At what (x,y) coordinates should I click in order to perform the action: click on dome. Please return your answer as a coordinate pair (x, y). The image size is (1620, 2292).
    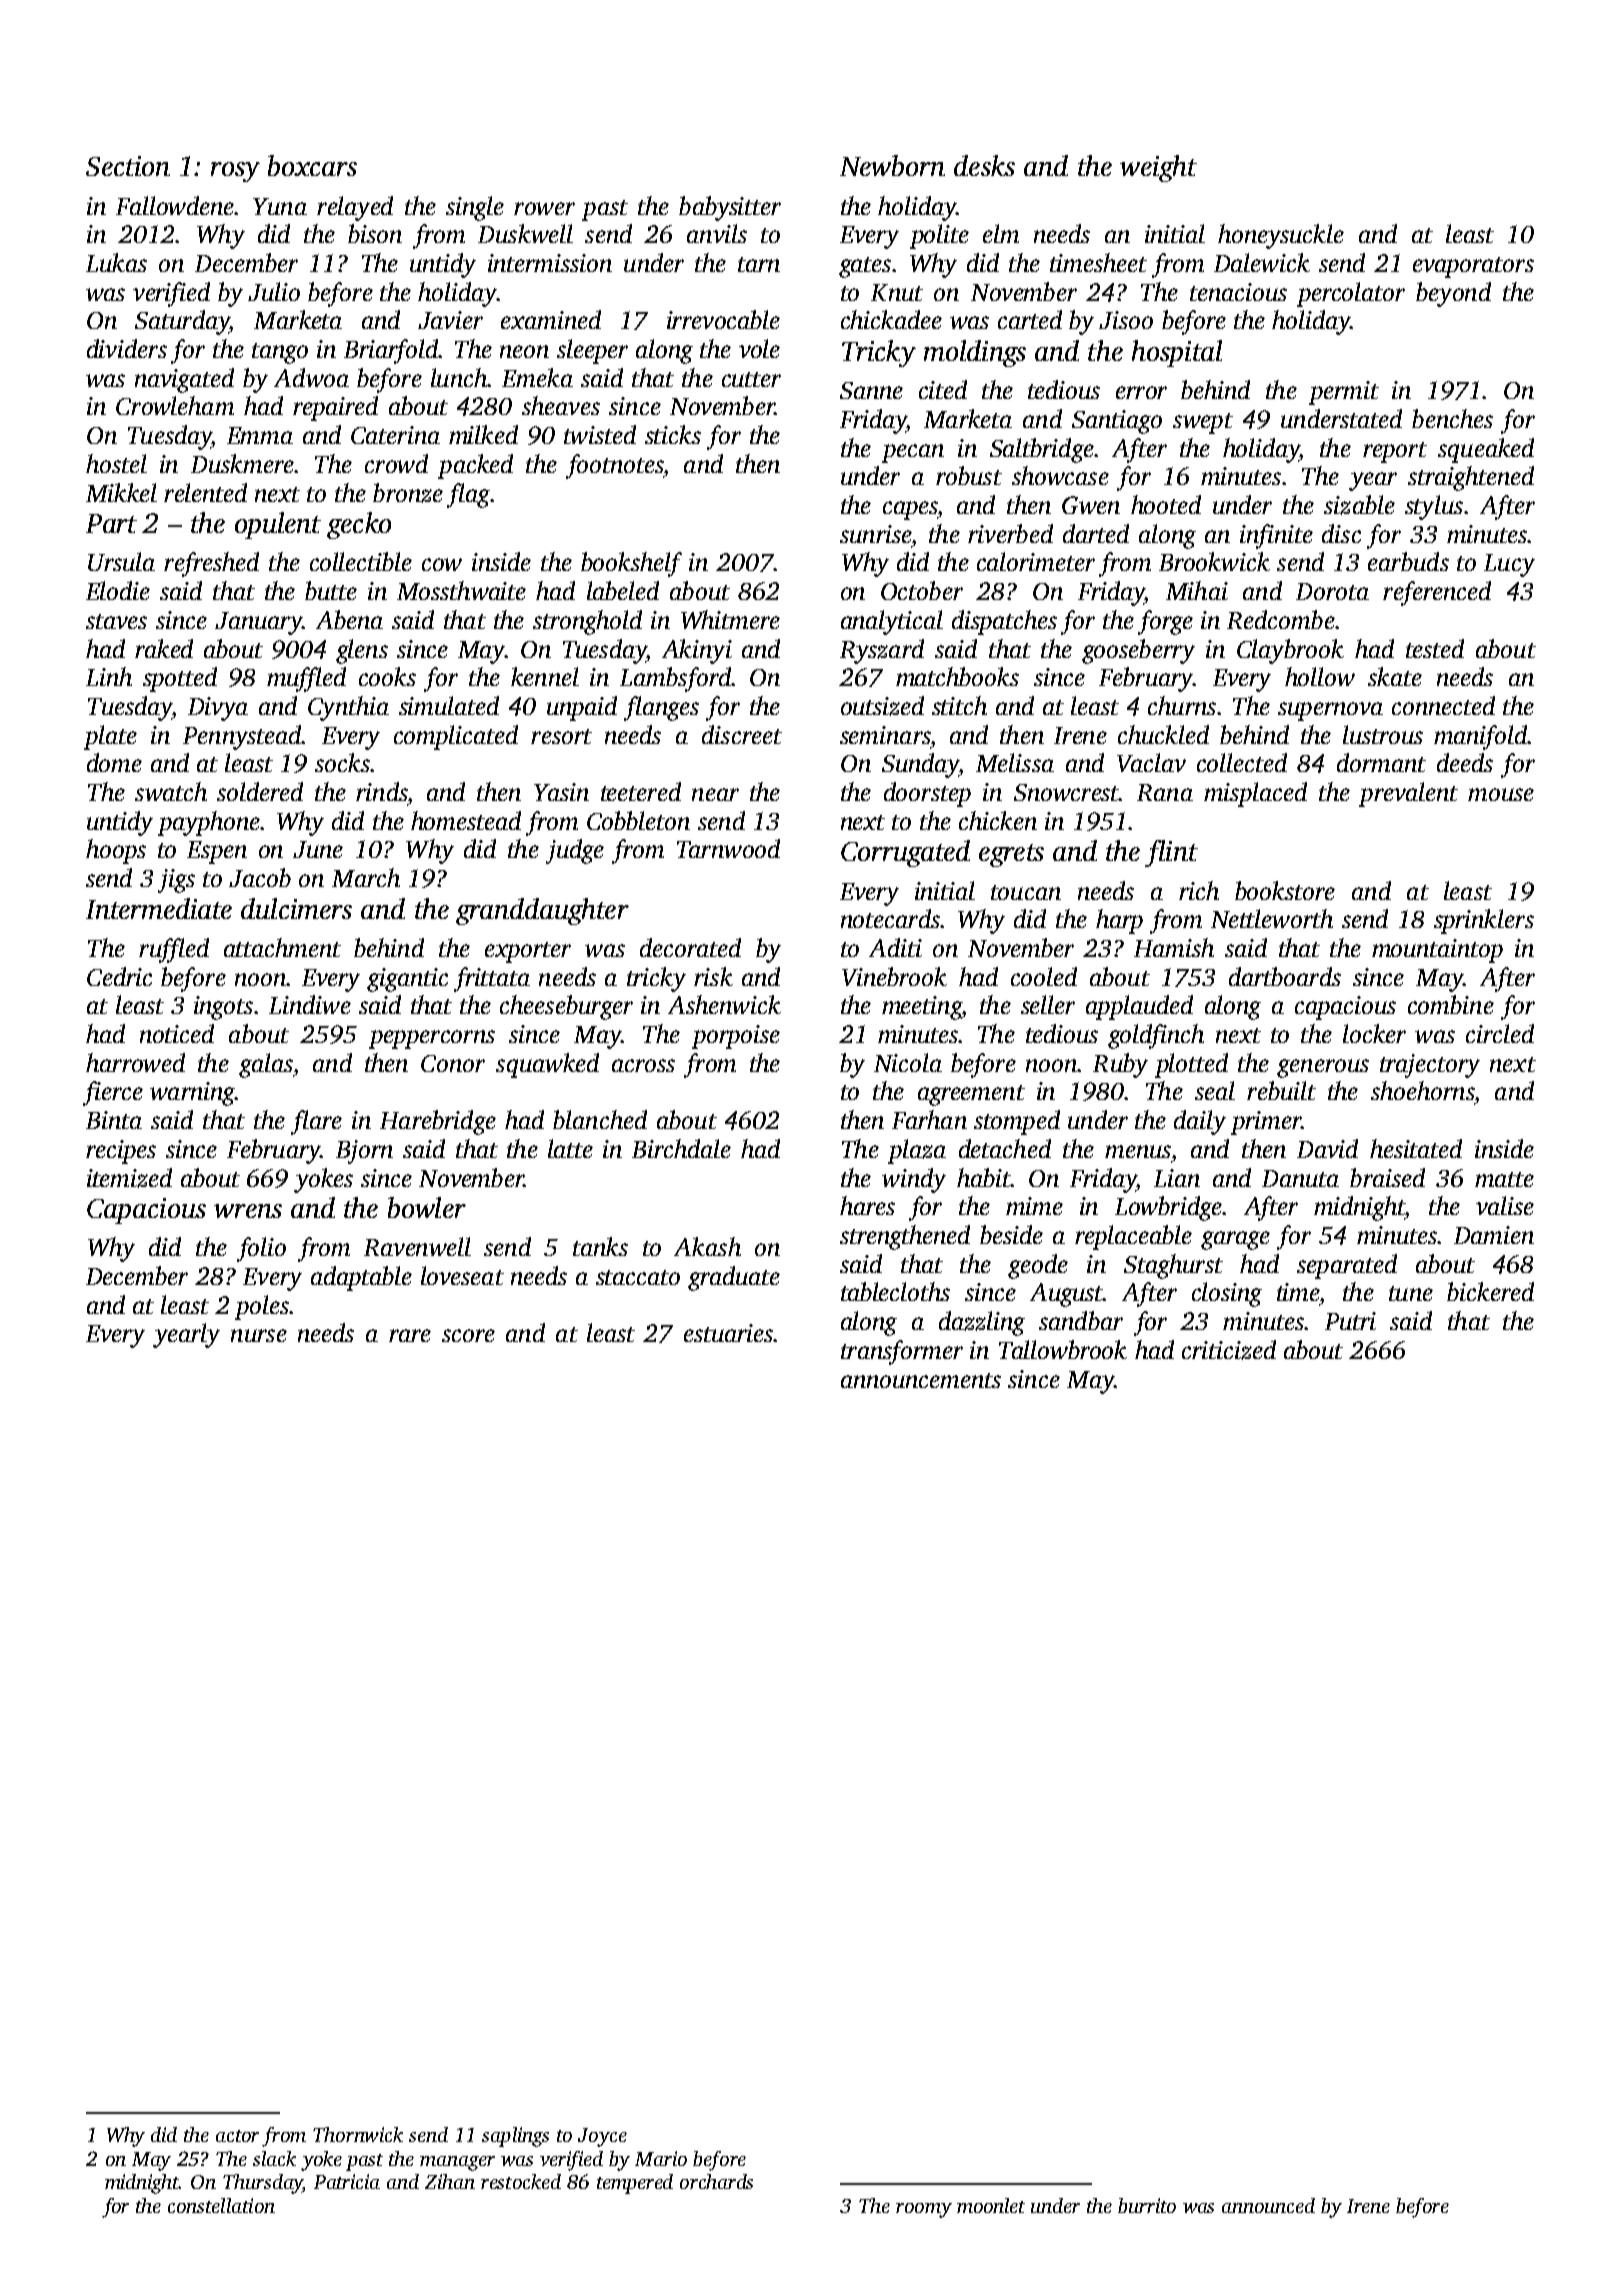
    Looking at the image, I should click on (114, 762).
